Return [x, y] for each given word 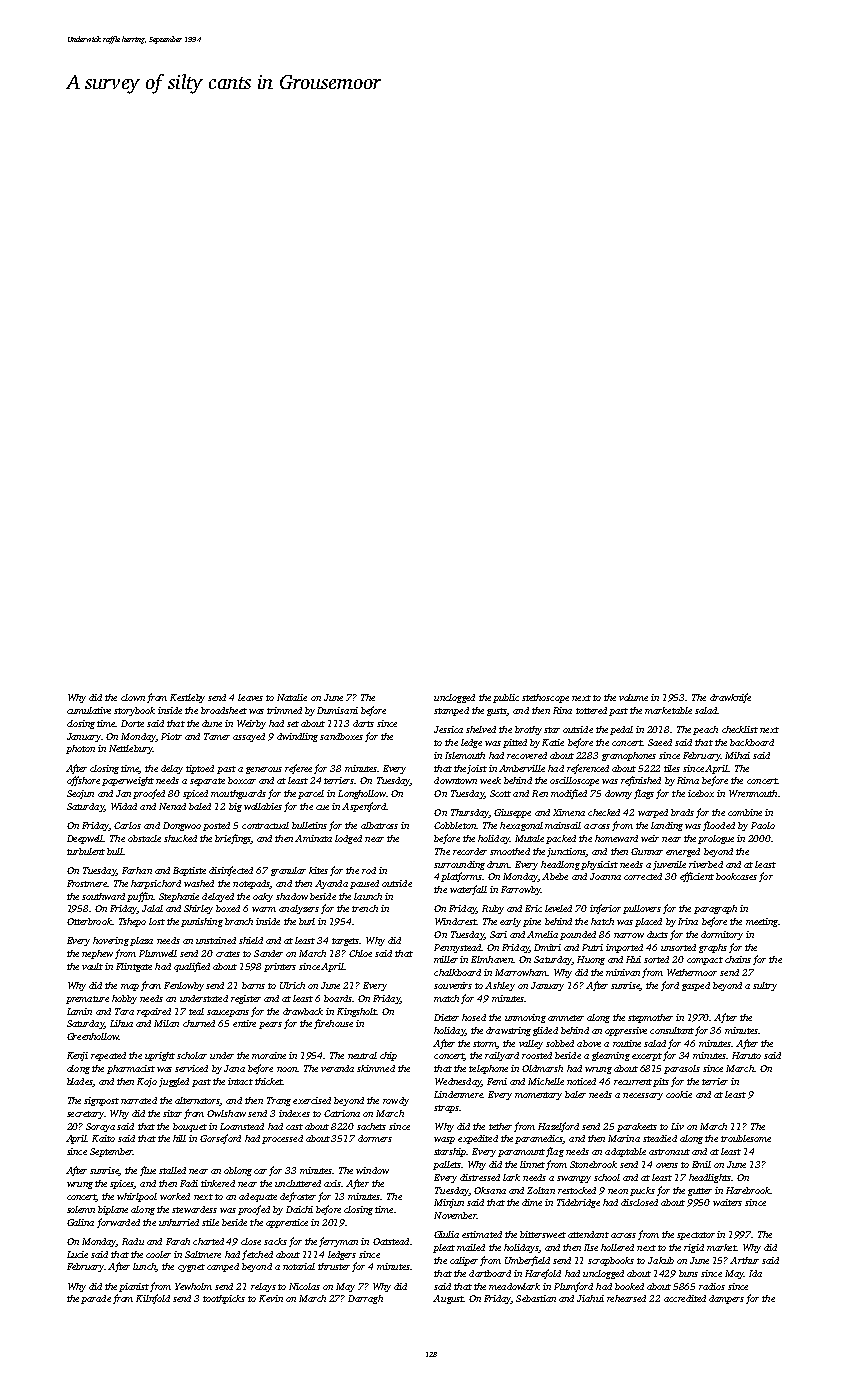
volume [633, 697]
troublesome [746, 1138]
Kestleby [187, 698]
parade [96, 1299]
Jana [234, 1068]
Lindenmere [458, 1094]
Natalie [292, 697]
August [448, 1299]
